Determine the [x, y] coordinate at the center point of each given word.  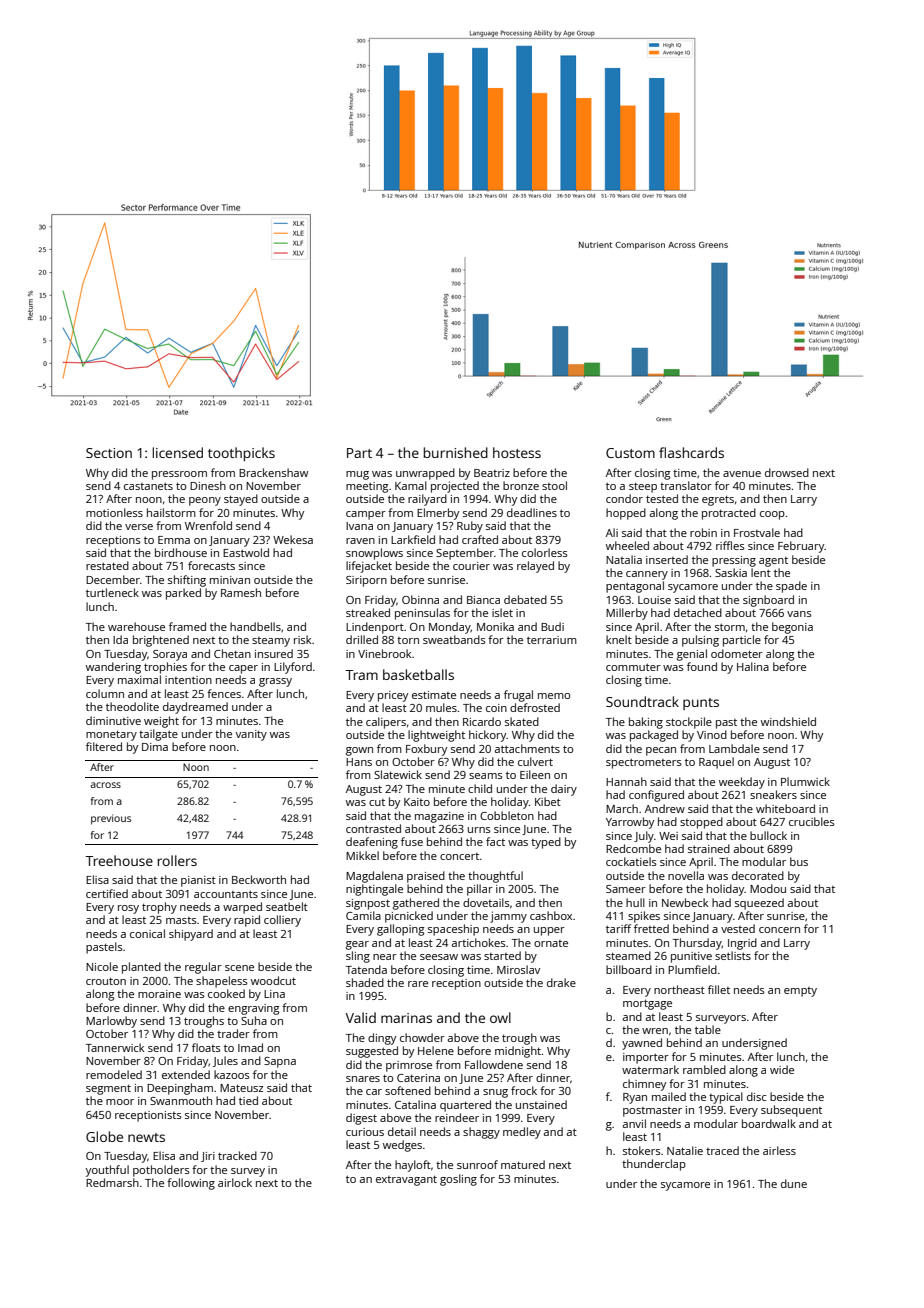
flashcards [691, 452]
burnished [456, 452]
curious [365, 1132]
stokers [642, 1150]
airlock [235, 1182]
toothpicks [241, 454]
